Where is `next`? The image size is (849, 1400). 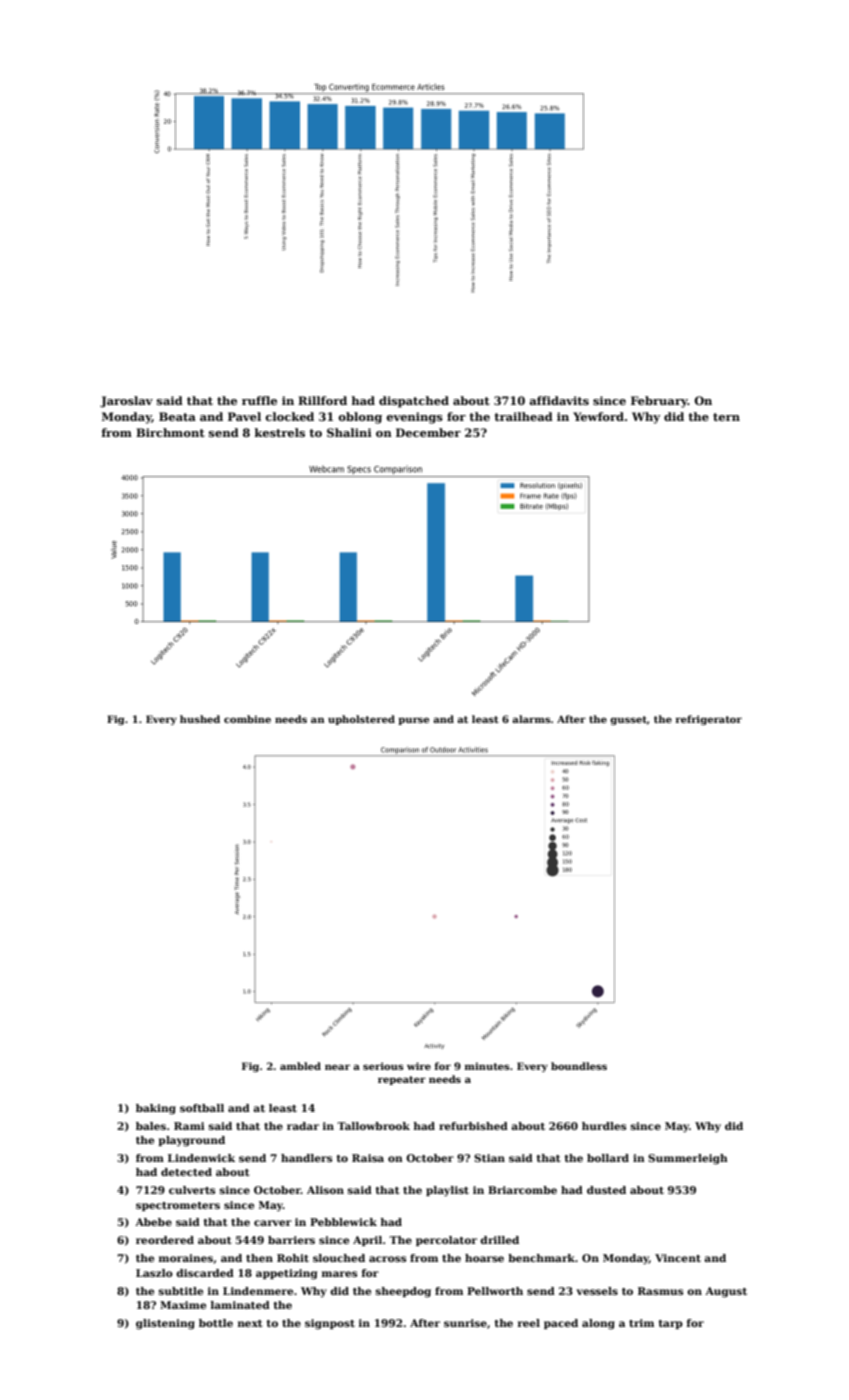 next is located at coordinates (250, 1323).
